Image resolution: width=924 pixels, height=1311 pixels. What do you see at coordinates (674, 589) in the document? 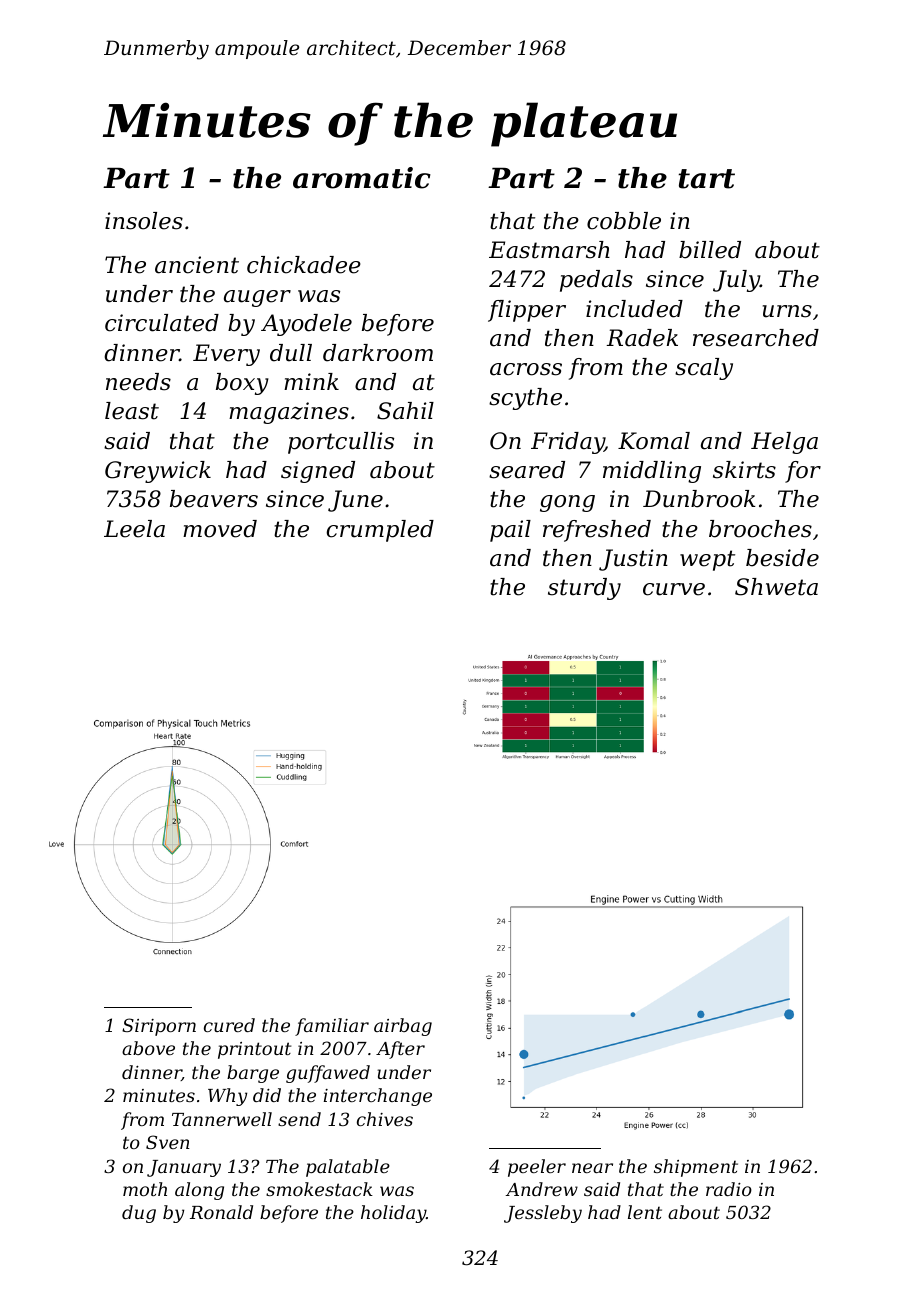
I see `curve` at bounding box center [674, 589].
